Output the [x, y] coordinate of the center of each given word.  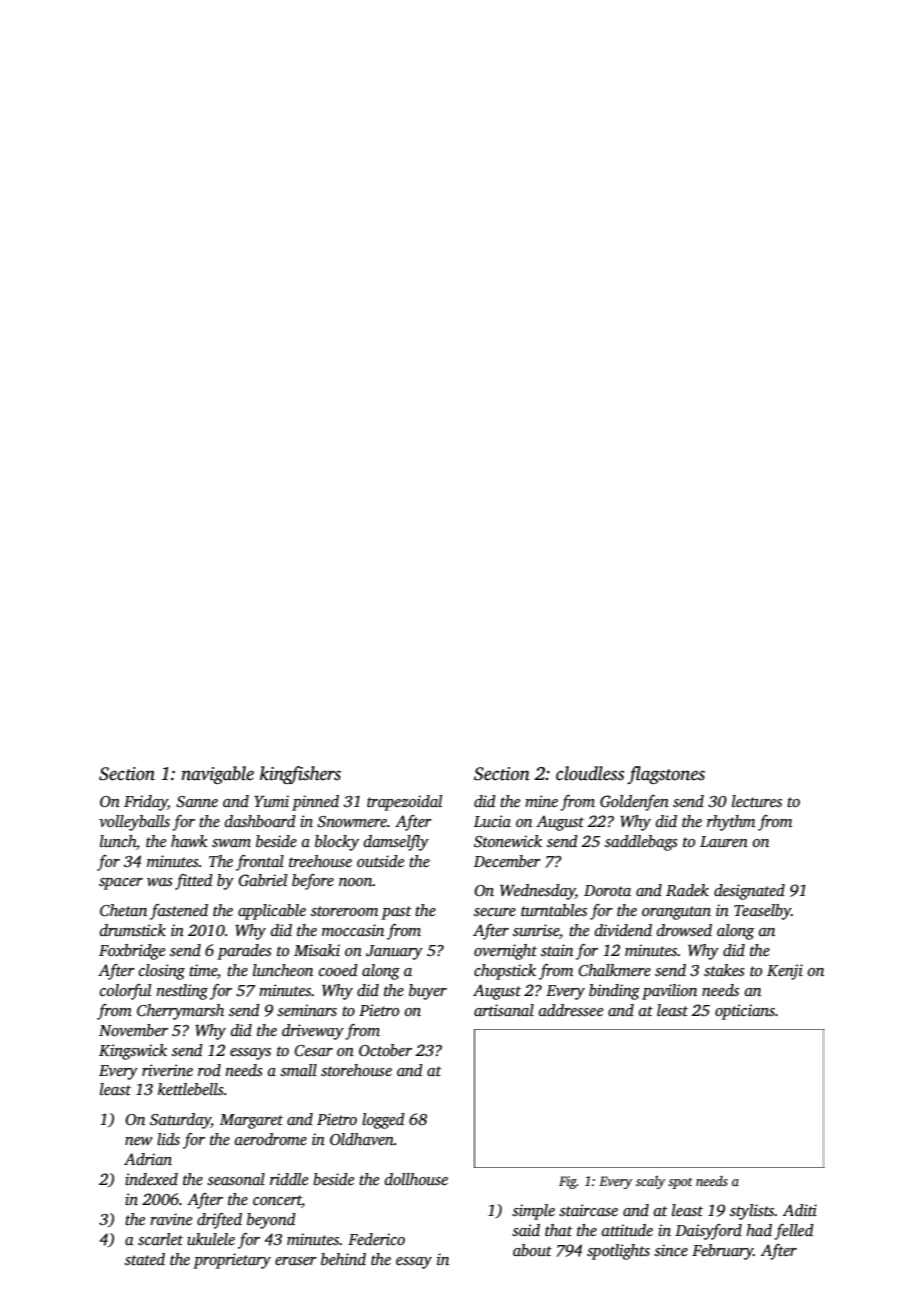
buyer [428, 992]
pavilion [669, 992]
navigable [218, 775]
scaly [650, 1182]
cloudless [590, 773]
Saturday [180, 1121]
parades [244, 952]
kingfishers [300, 775]
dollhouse [416, 1179]
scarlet [160, 1239]
